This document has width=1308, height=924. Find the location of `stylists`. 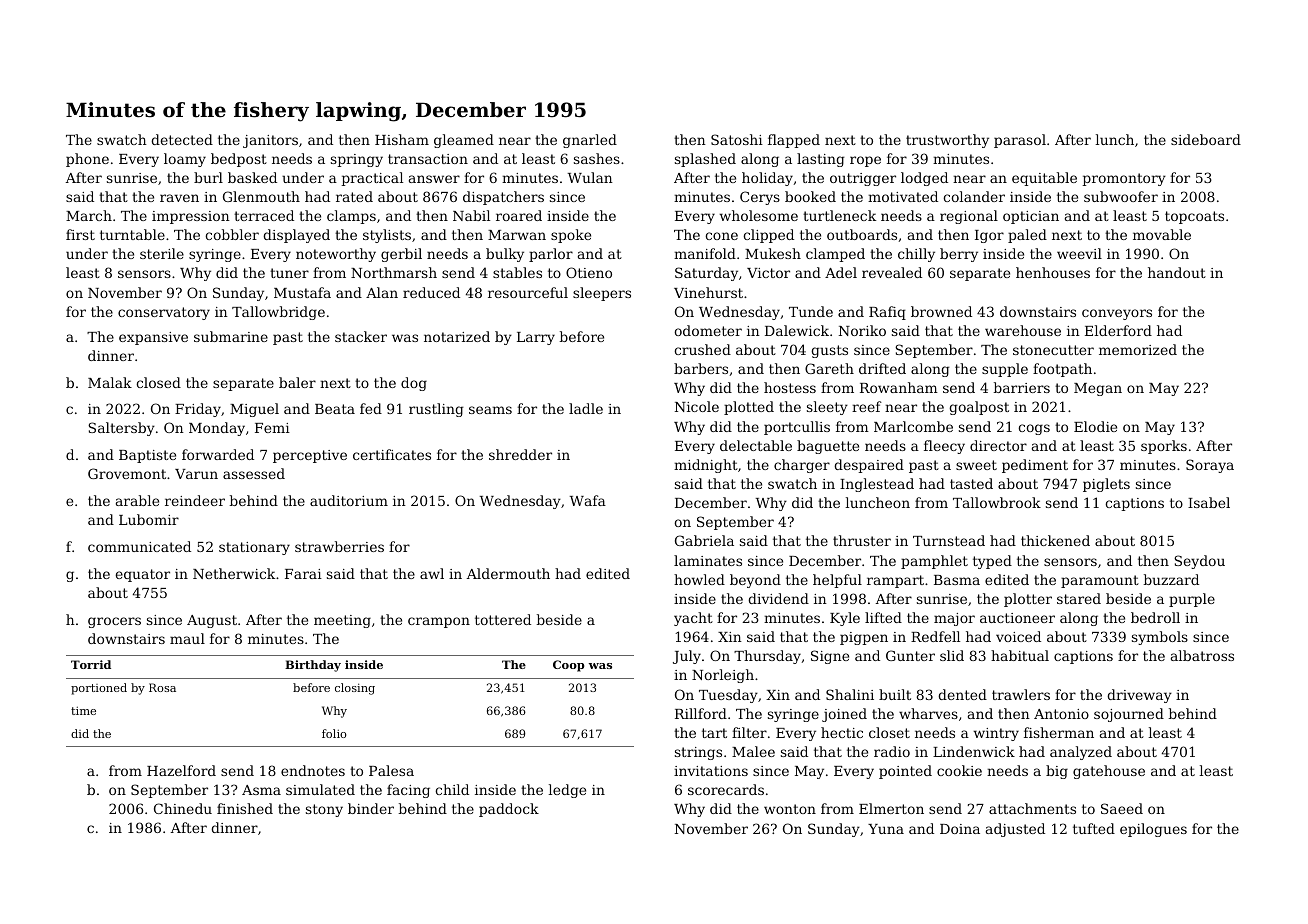

stylists is located at coordinates (387, 236).
